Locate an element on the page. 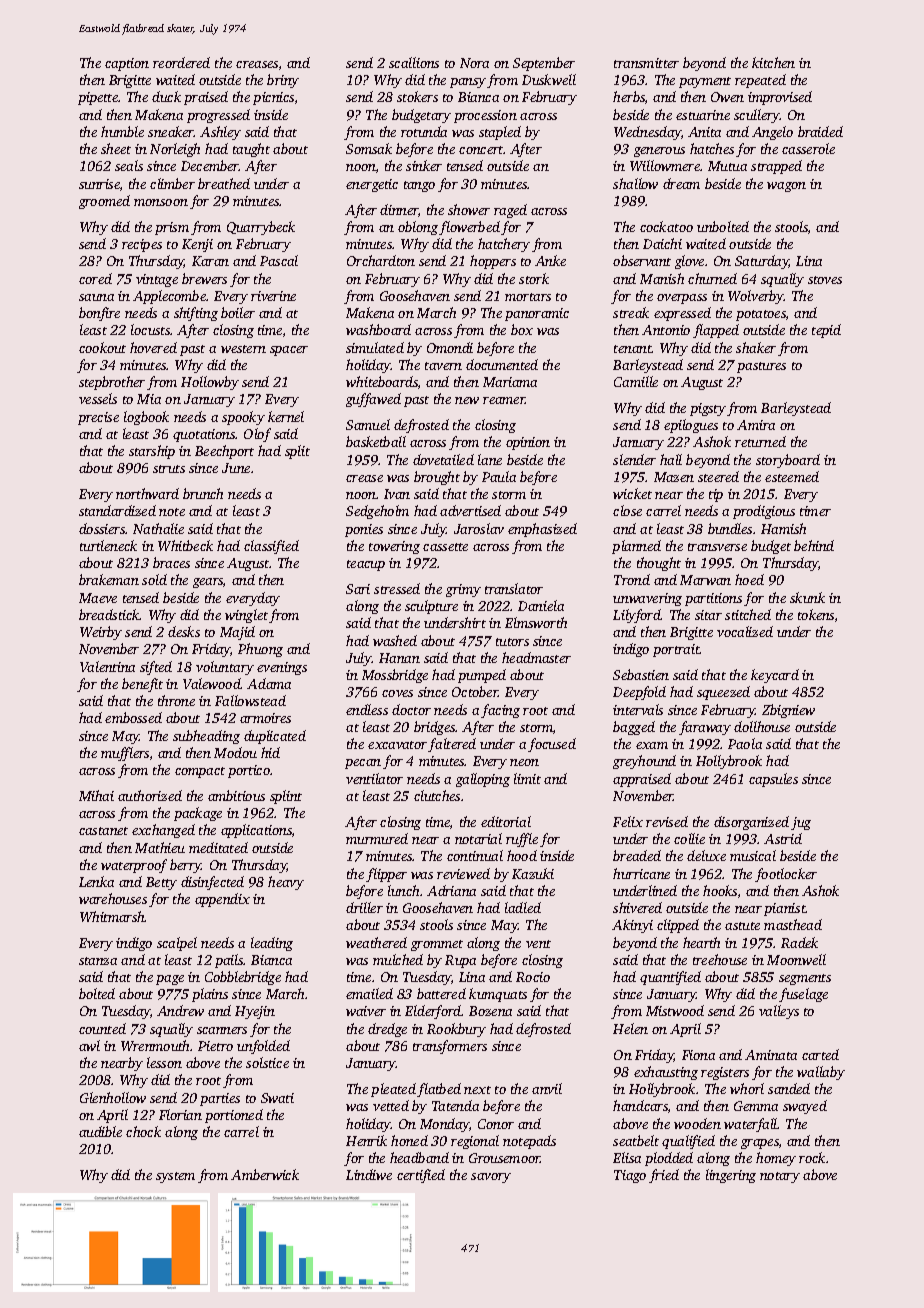 The height and width of the image is (1308, 924). kitchen is located at coordinates (773, 62).
